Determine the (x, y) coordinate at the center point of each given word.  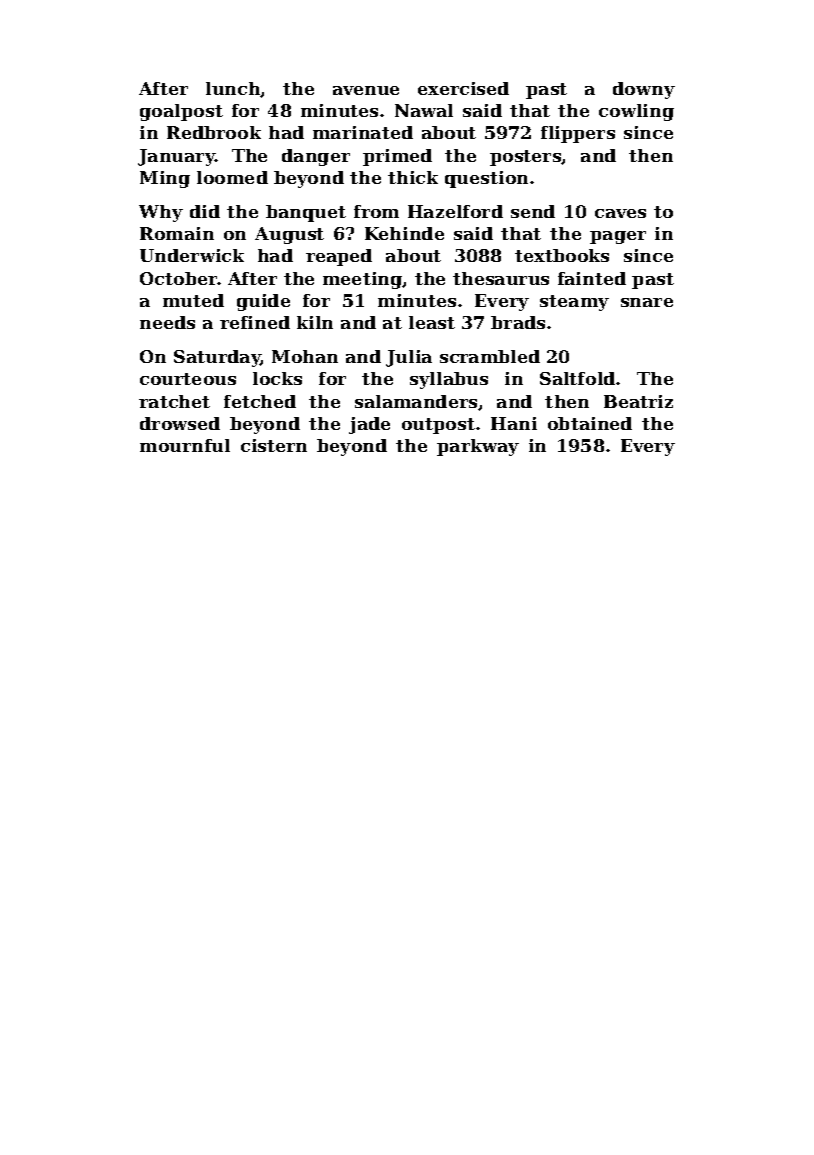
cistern (274, 445)
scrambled (490, 356)
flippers (578, 134)
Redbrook (214, 132)
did (205, 211)
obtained (590, 423)
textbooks (562, 255)
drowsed (180, 423)
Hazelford (455, 211)
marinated (363, 132)
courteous (188, 379)
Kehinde (404, 233)
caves (620, 213)
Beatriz (638, 401)
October (179, 278)
